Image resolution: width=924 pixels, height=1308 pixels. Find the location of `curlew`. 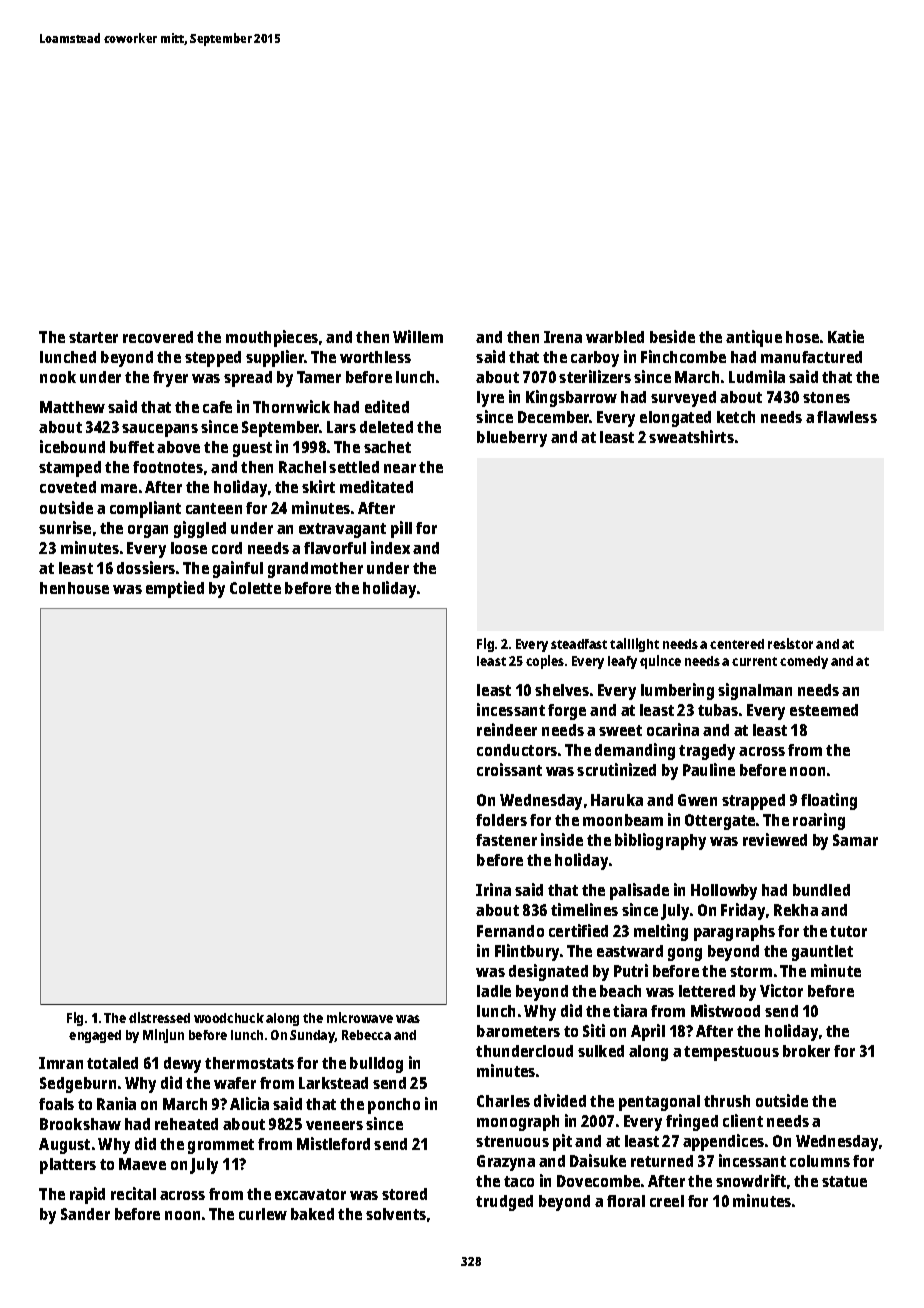

curlew is located at coordinates (263, 1214).
